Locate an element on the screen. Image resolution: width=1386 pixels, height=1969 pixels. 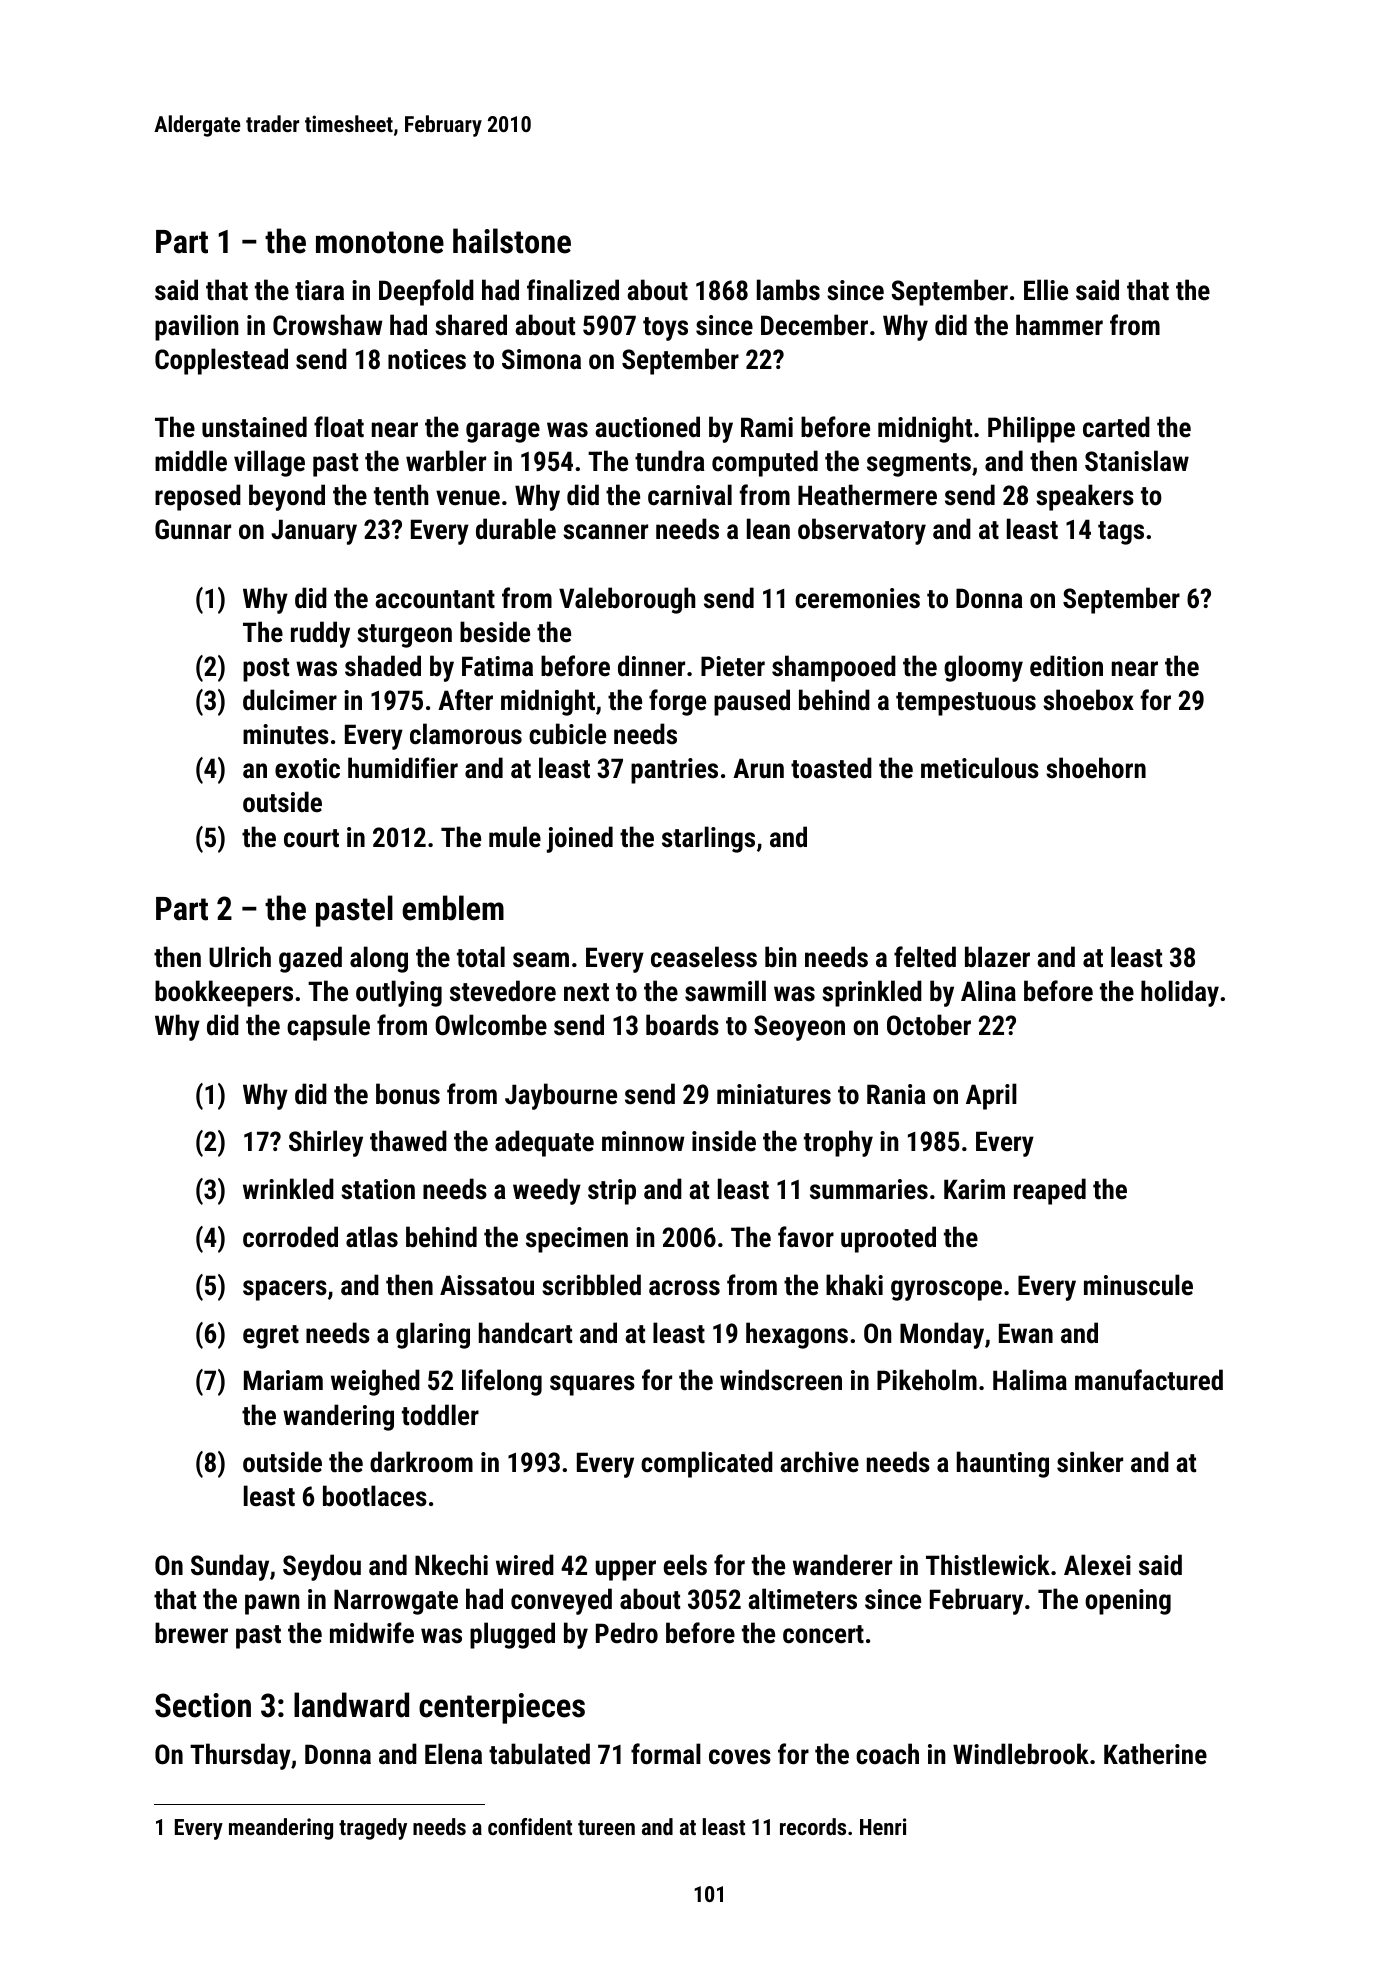
complicated is located at coordinates (707, 1464).
